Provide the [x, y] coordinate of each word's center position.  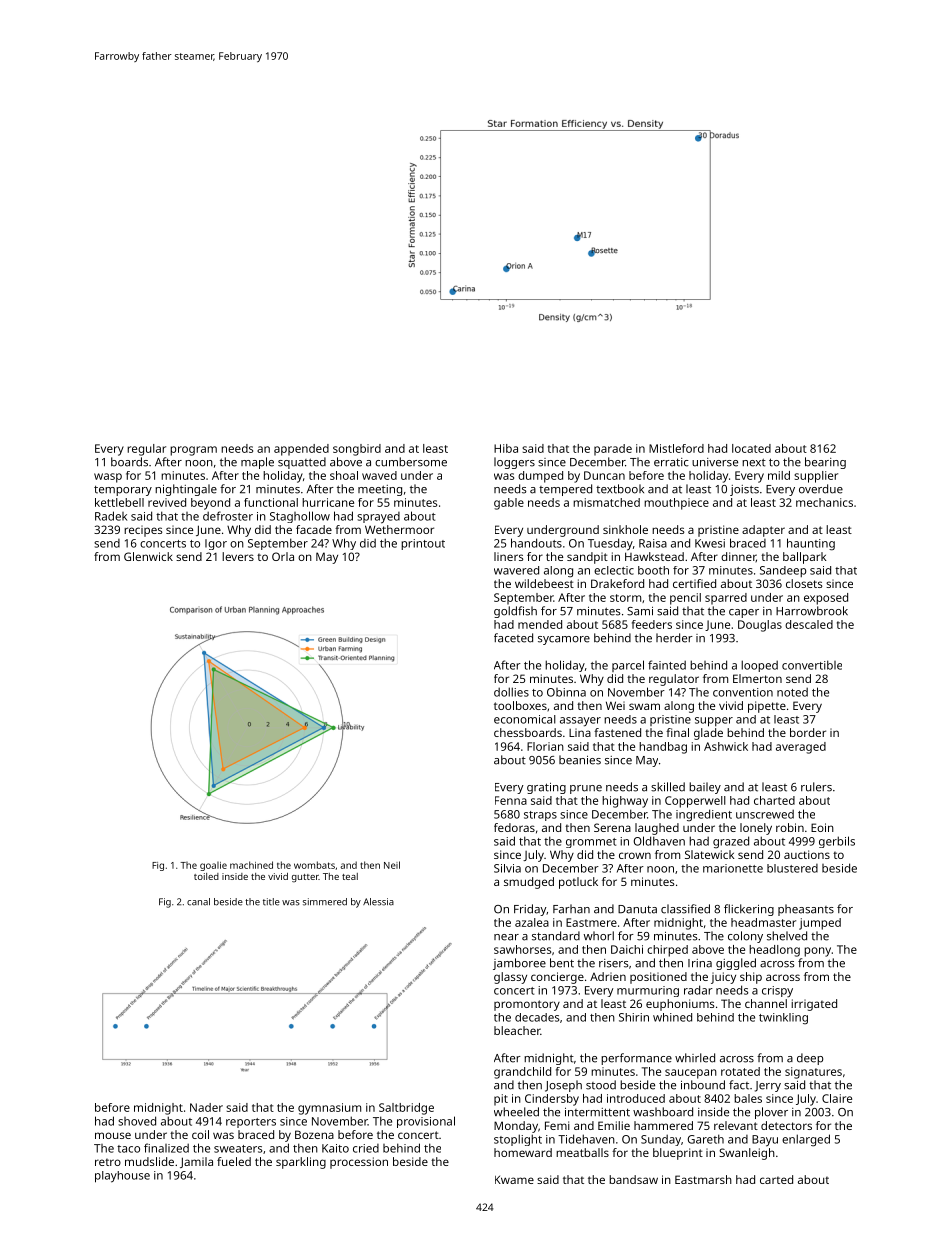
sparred [726, 599]
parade [613, 450]
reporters [251, 1123]
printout [423, 544]
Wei [615, 705]
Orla [283, 556]
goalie [213, 866]
